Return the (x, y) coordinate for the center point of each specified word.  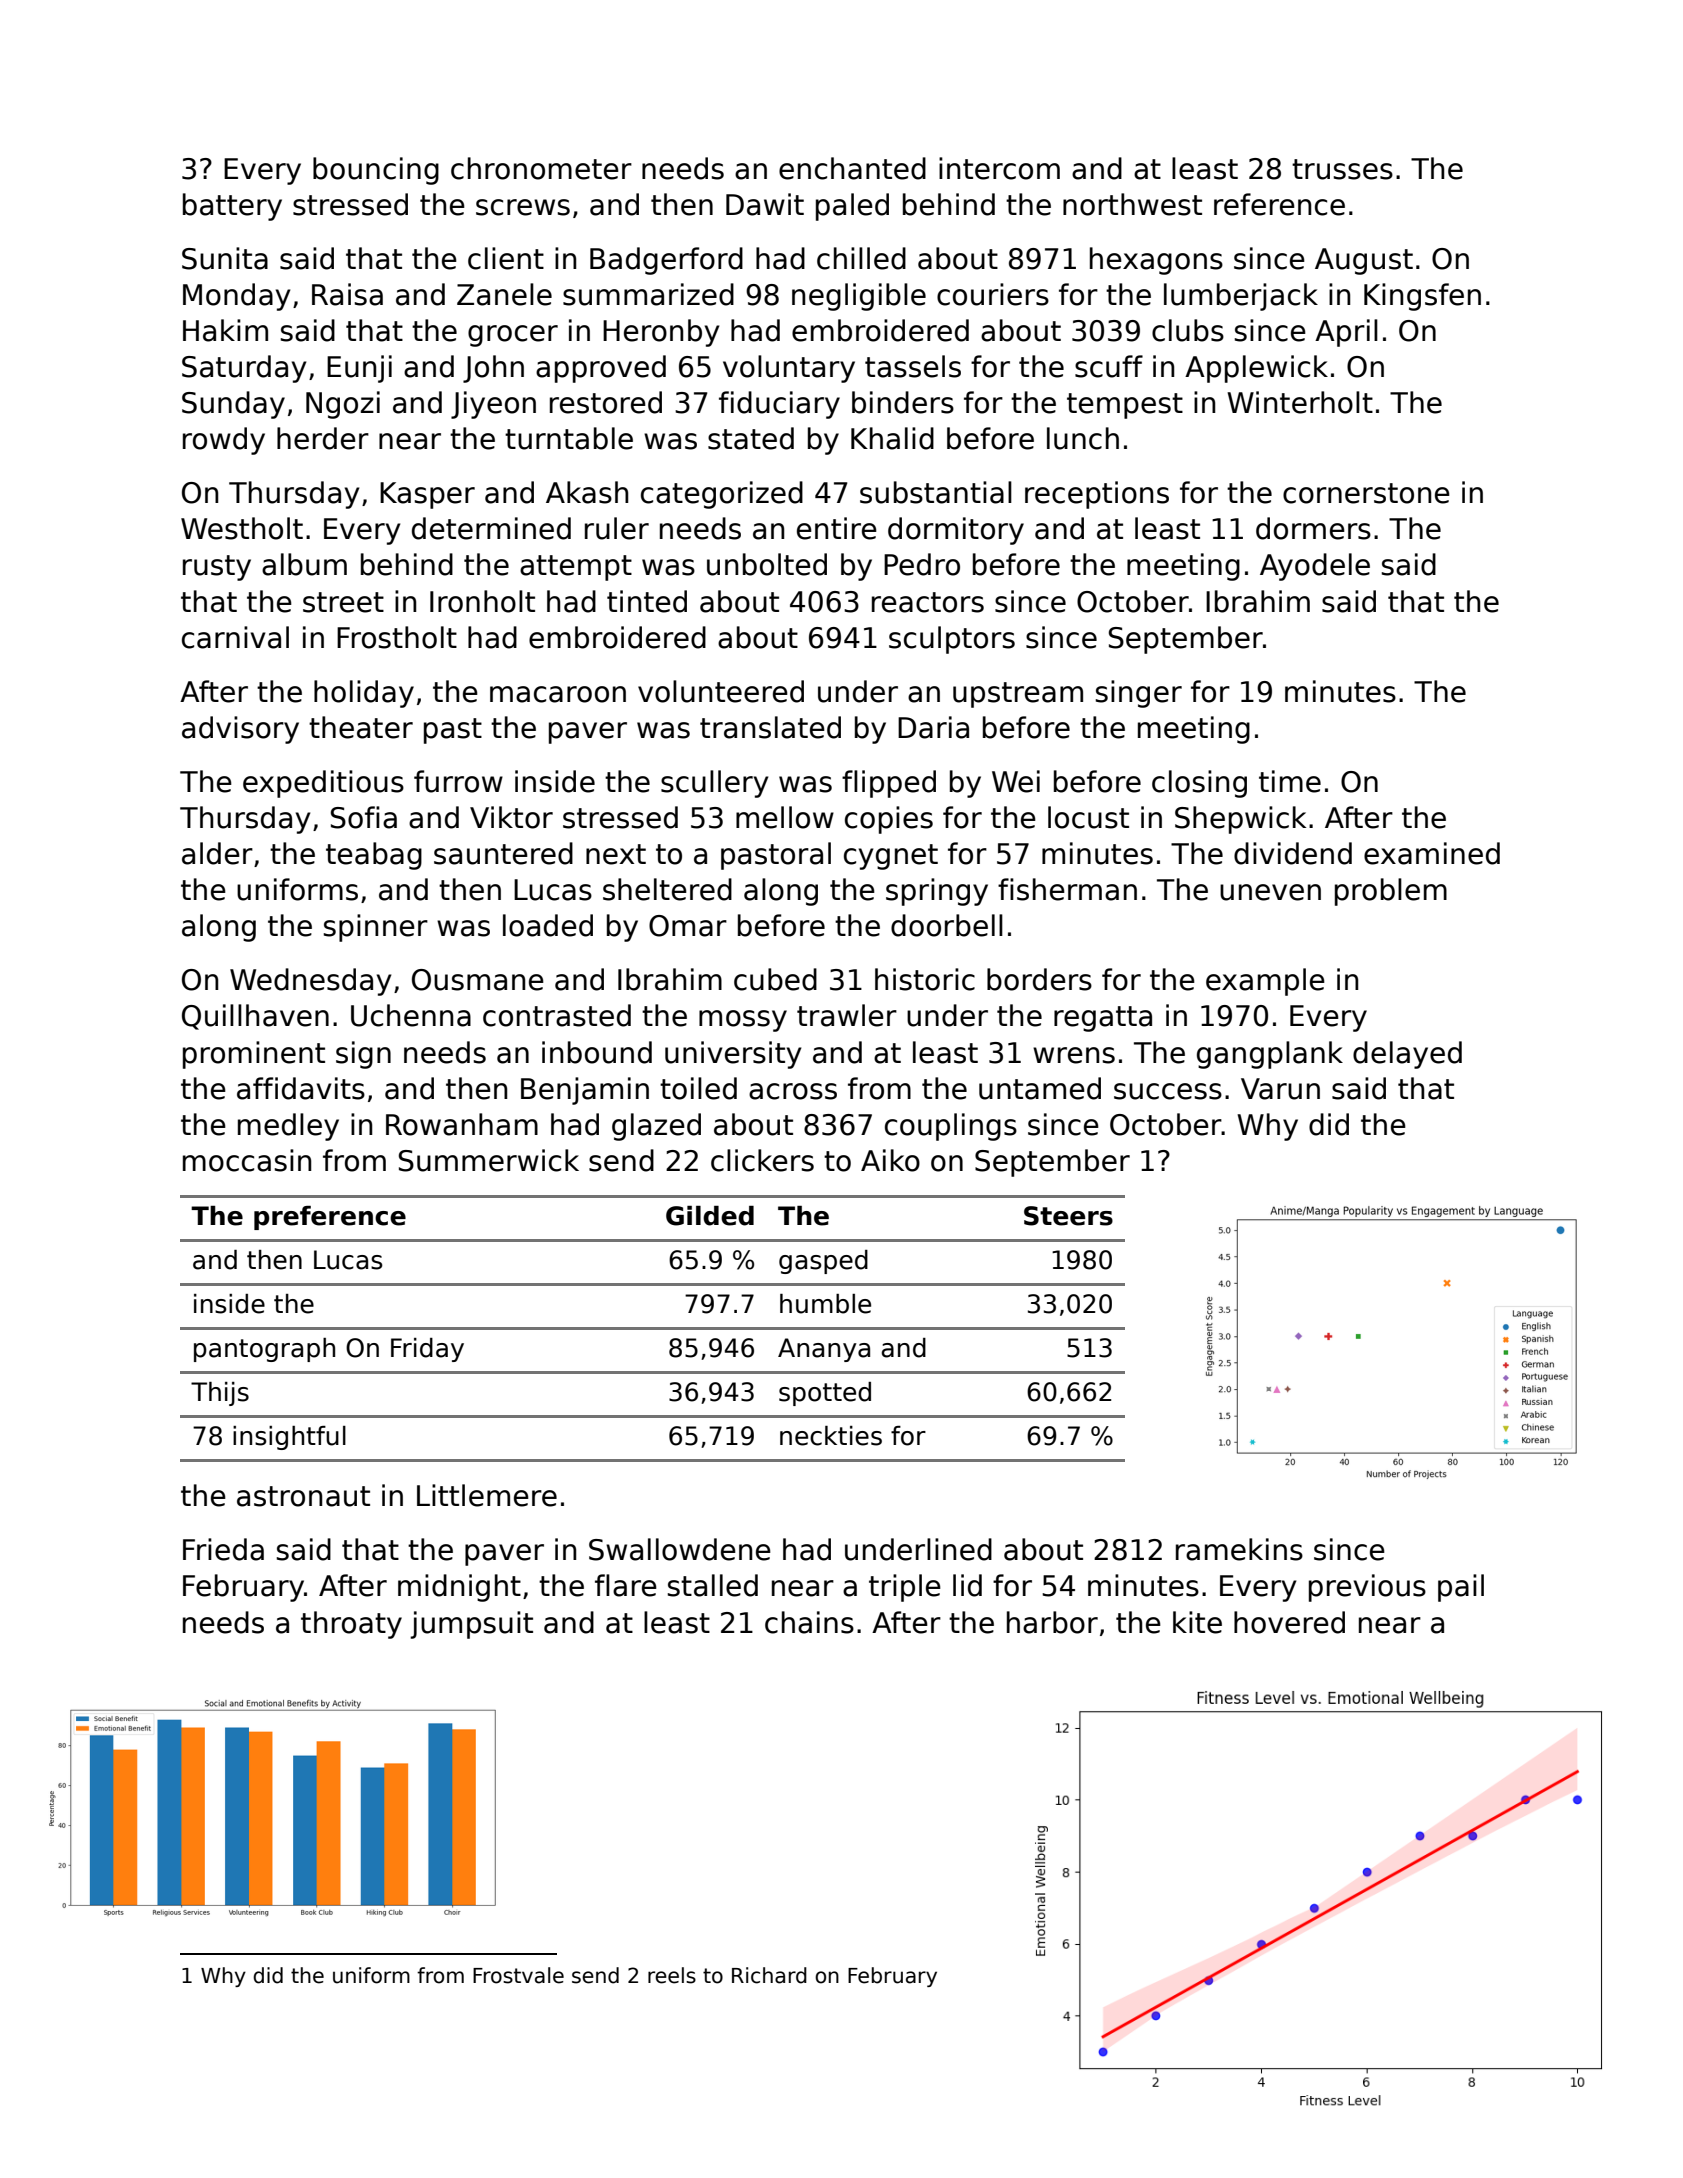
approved (601, 369)
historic (925, 979)
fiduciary (779, 405)
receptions (1097, 495)
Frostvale (518, 1975)
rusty (217, 568)
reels (672, 1975)
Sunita (225, 258)
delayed (1407, 1055)
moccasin (247, 1160)
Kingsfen (1422, 297)
